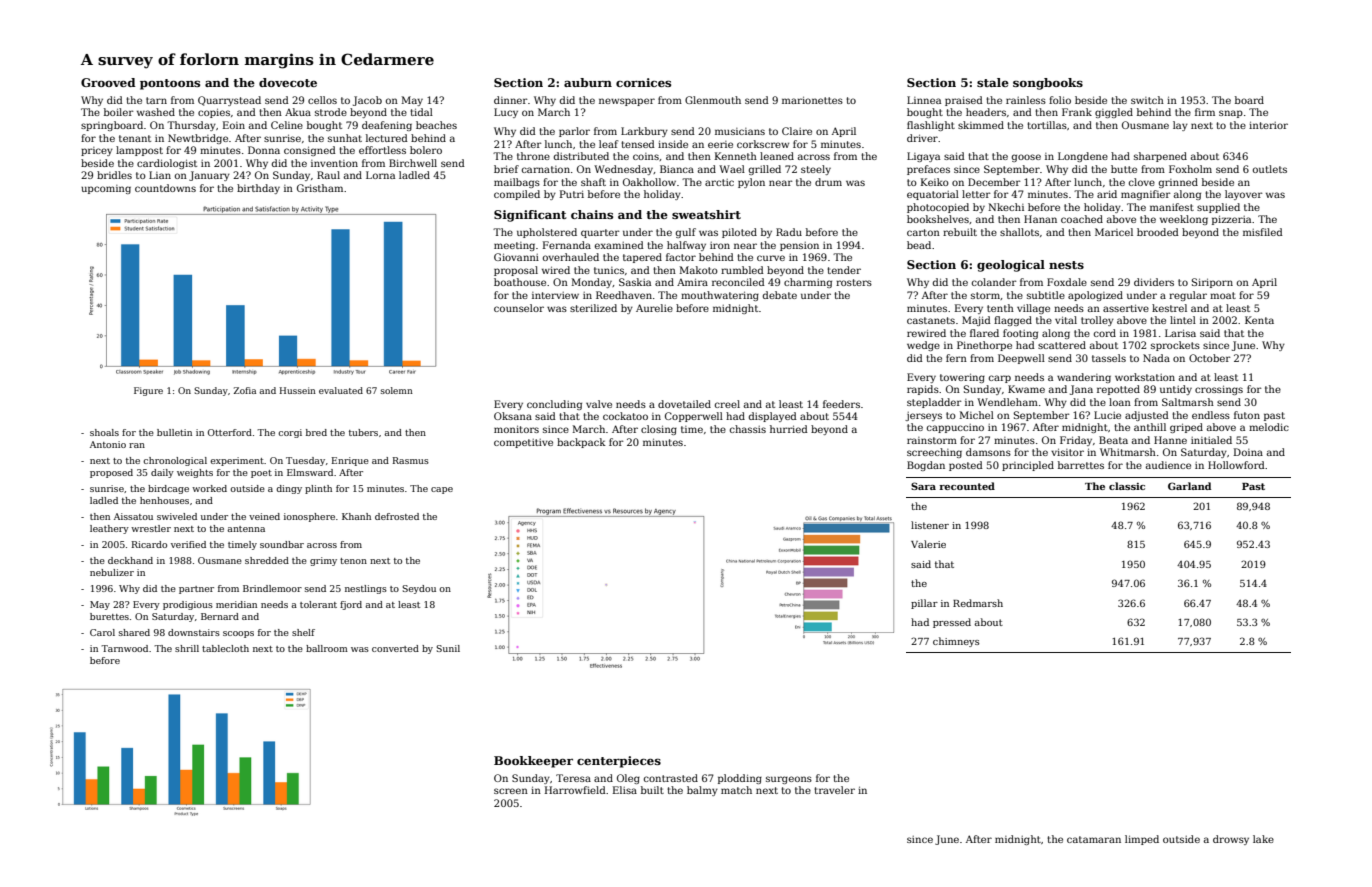 This page has width=1372, height=887. I want to click on competitive, so click(523, 443).
